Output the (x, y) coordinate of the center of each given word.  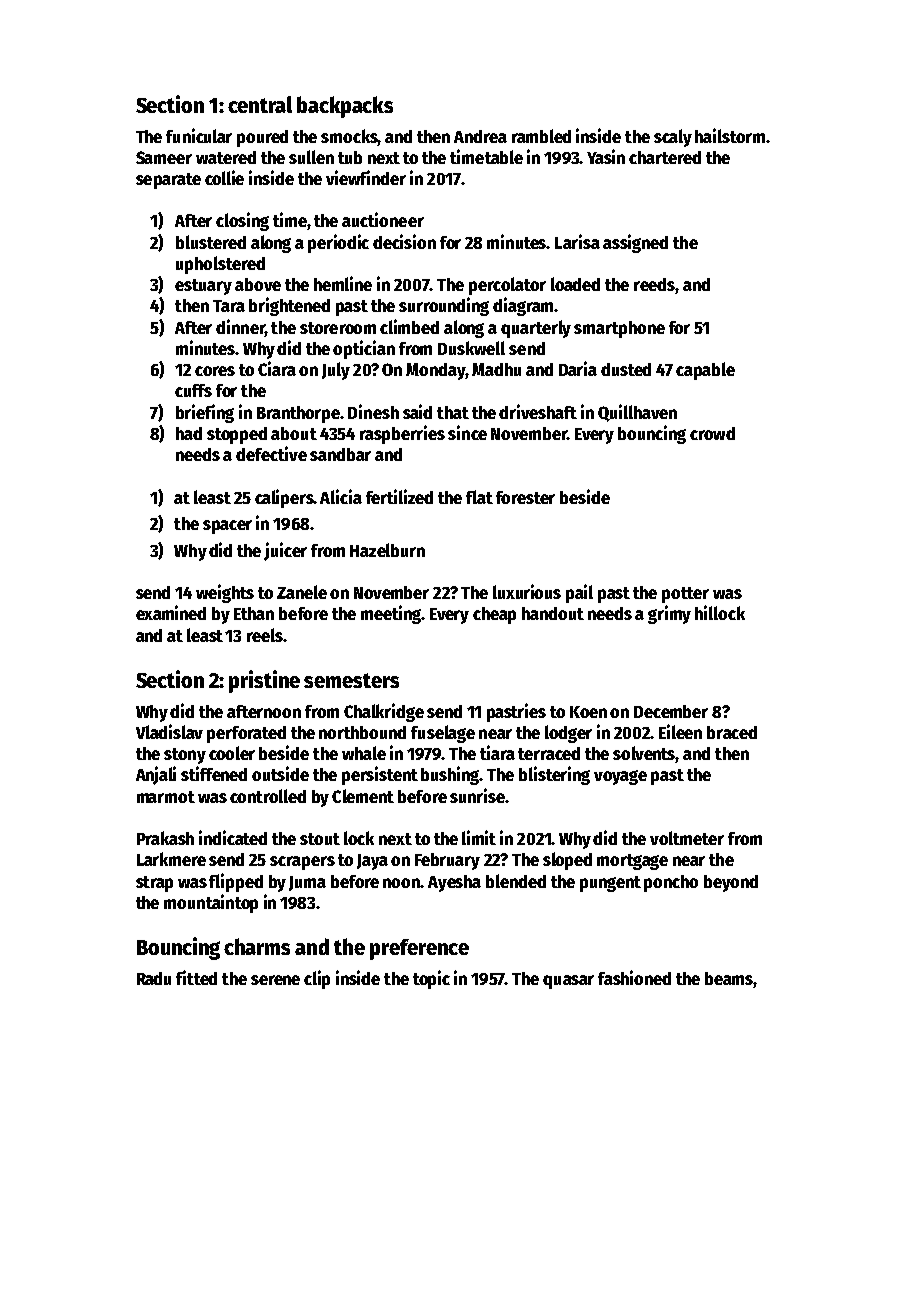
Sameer (164, 157)
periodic (338, 243)
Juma (307, 883)
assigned (635, 243)
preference (419, 949)
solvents (644, 754)
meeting (391, 614)
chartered (665, 157)
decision (404, 241)
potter (685, 595)
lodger (568, 734)
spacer (227, 527)
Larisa (577, 241)
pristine (264, 681)
